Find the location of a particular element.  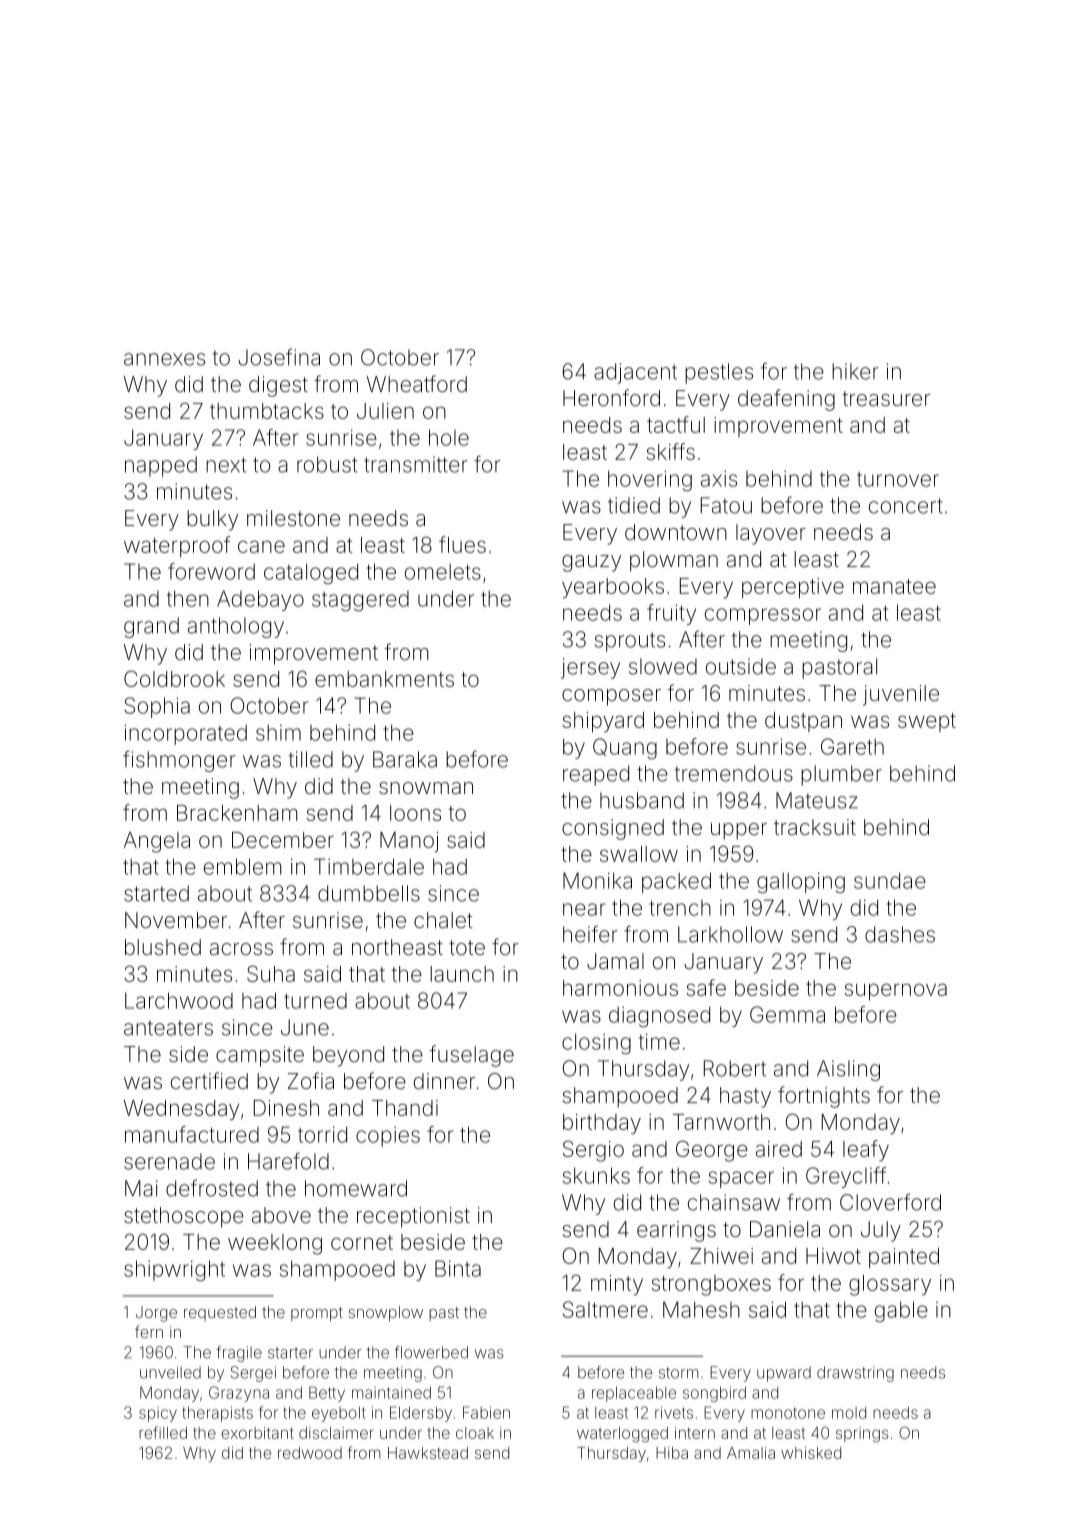

waterproof is located at coordinates (177, 546).
